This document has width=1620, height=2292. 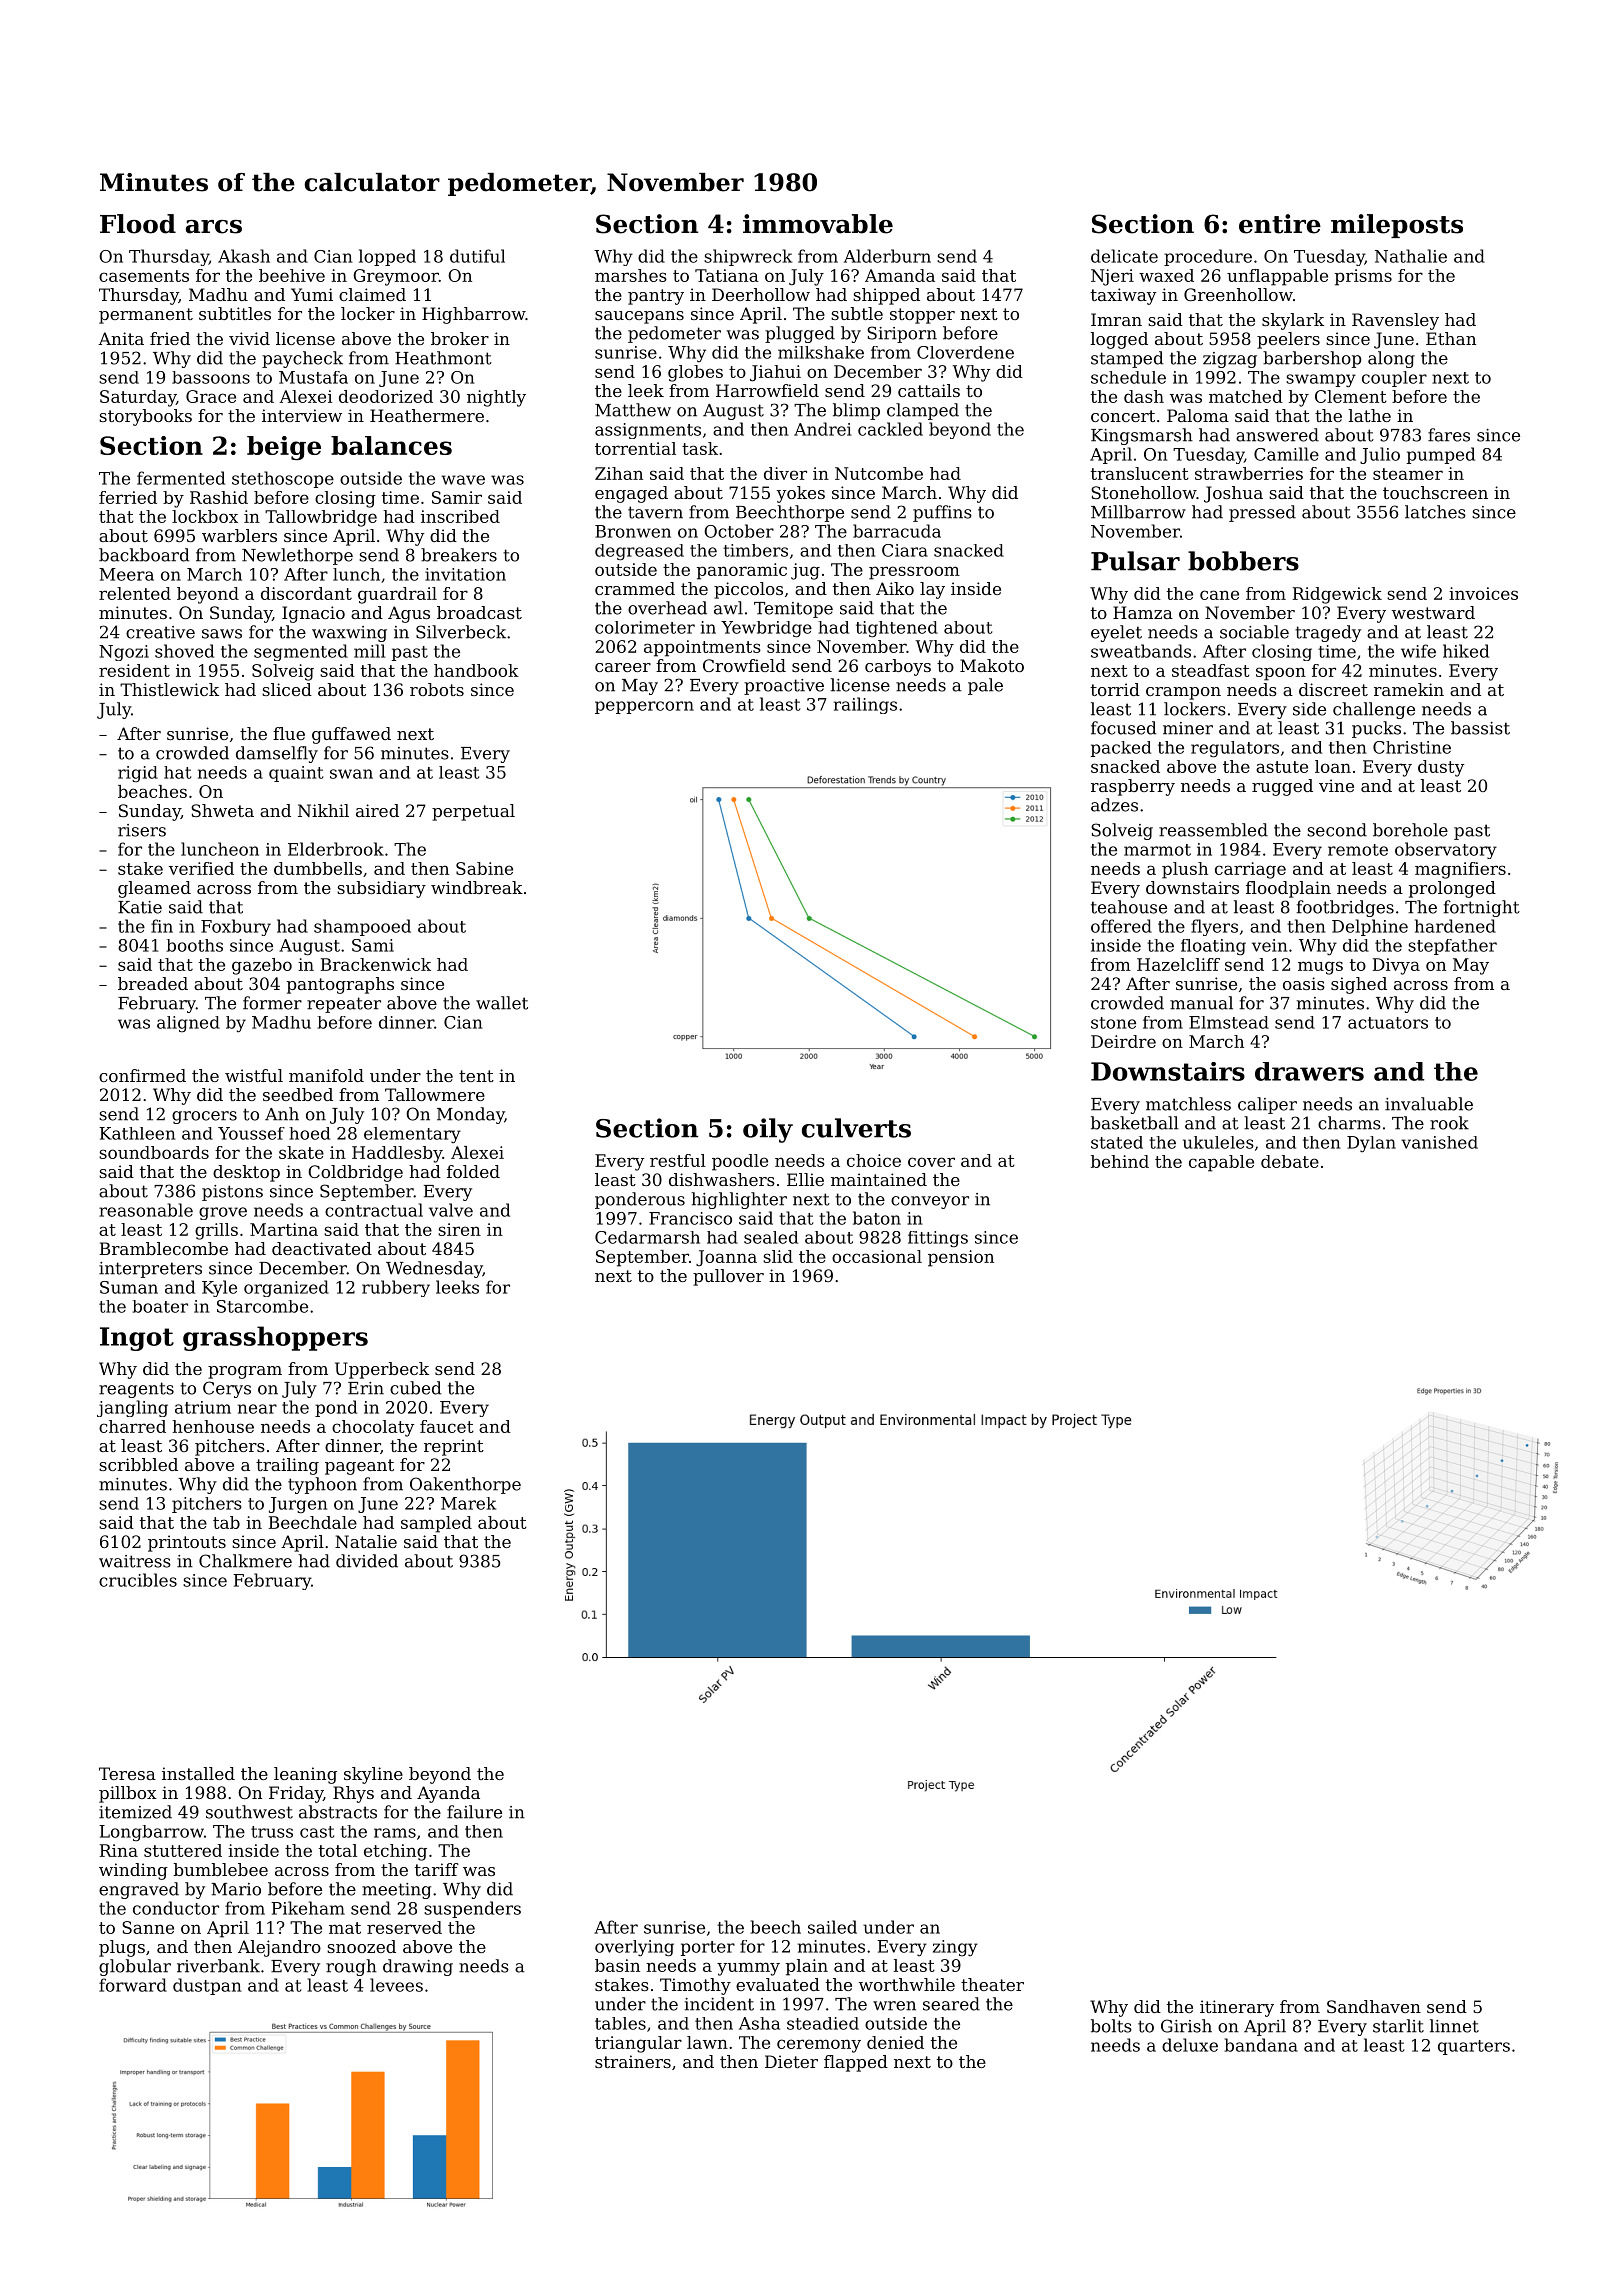 What do you see at coordinates (477, 256) in the document?
I see `dutiful` at bounding box center [477, 256].
